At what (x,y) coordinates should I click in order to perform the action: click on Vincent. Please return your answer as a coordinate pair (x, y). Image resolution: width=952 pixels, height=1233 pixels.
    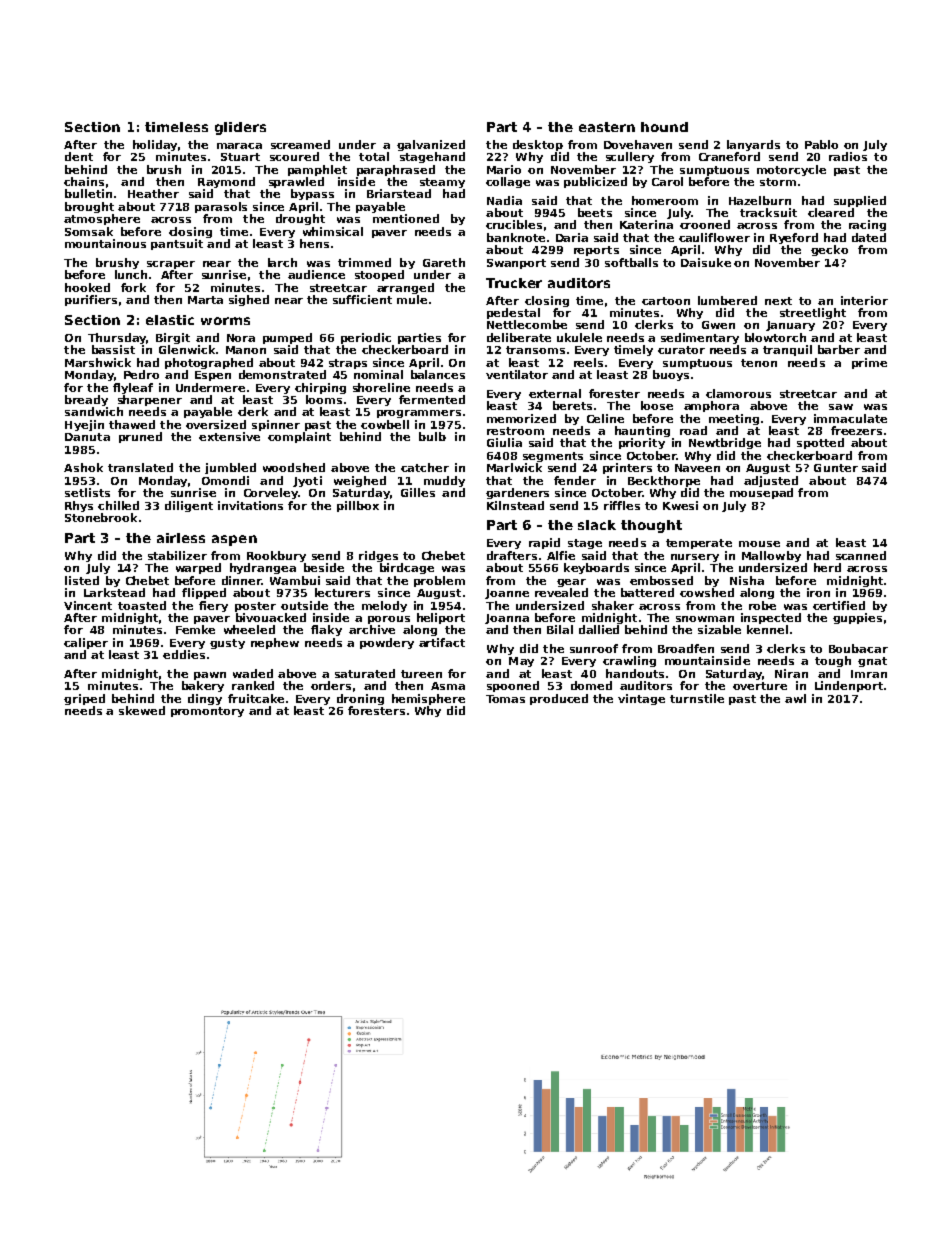
    Looking at the image, I should click on (88, 605).
